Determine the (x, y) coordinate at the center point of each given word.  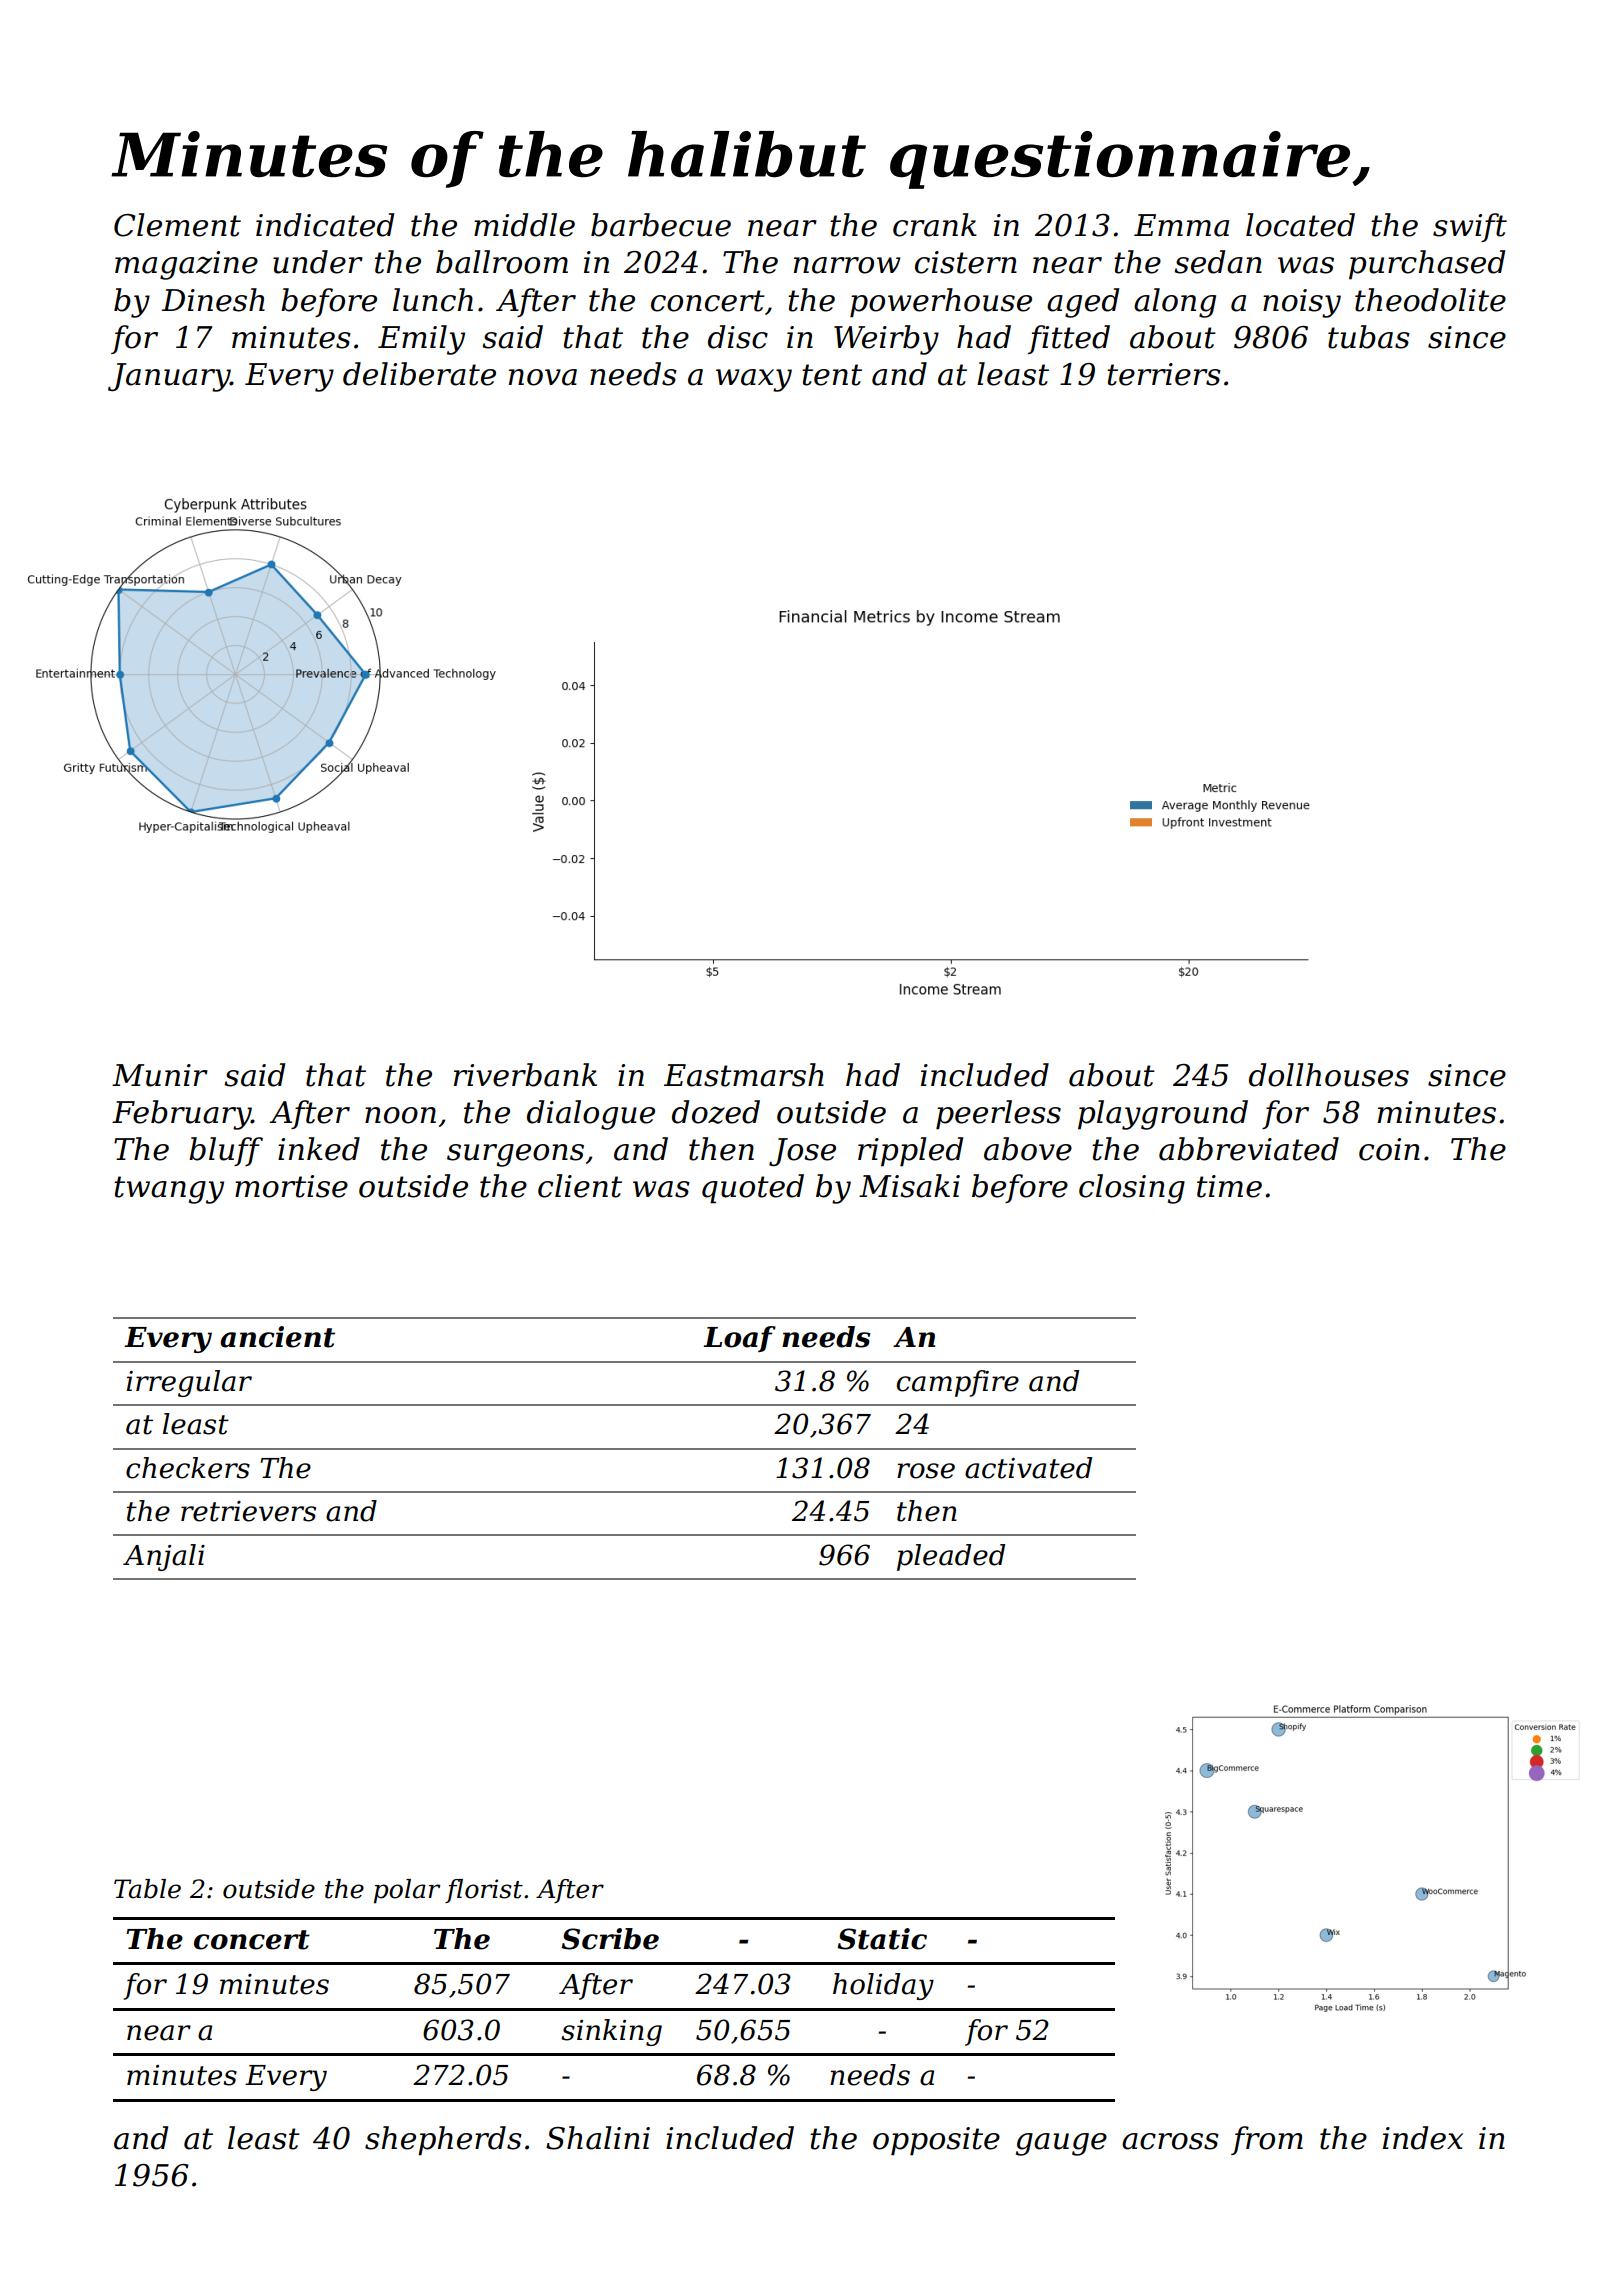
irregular (189, 1383)
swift (1470, 227)
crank (935, 225)
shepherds (443, 2141)
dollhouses (1329, 1075)
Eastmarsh (744, 1075)
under (318, 262)
